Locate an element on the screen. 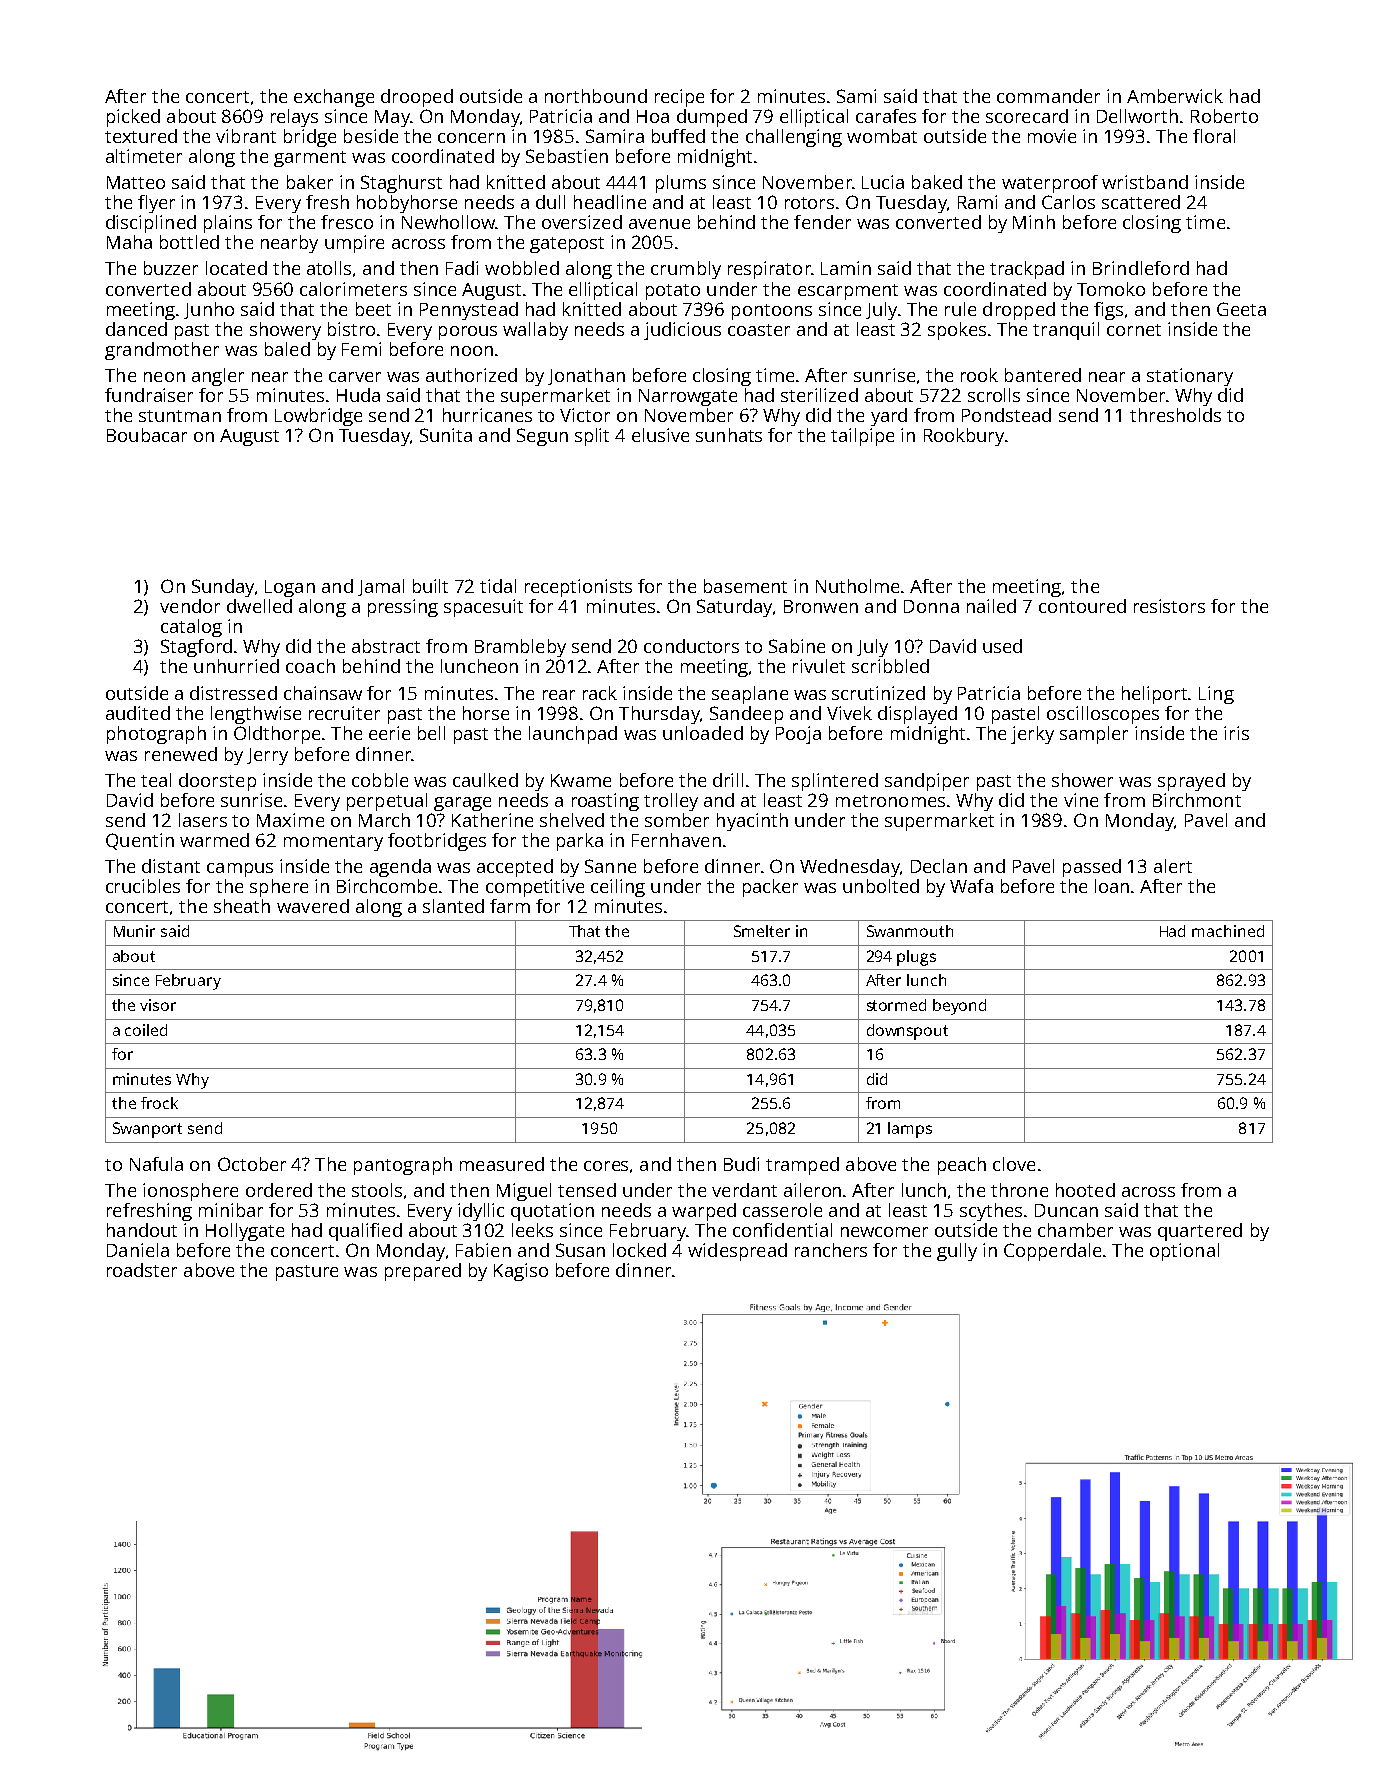  wristband is located at coordinates (1145, 182).
